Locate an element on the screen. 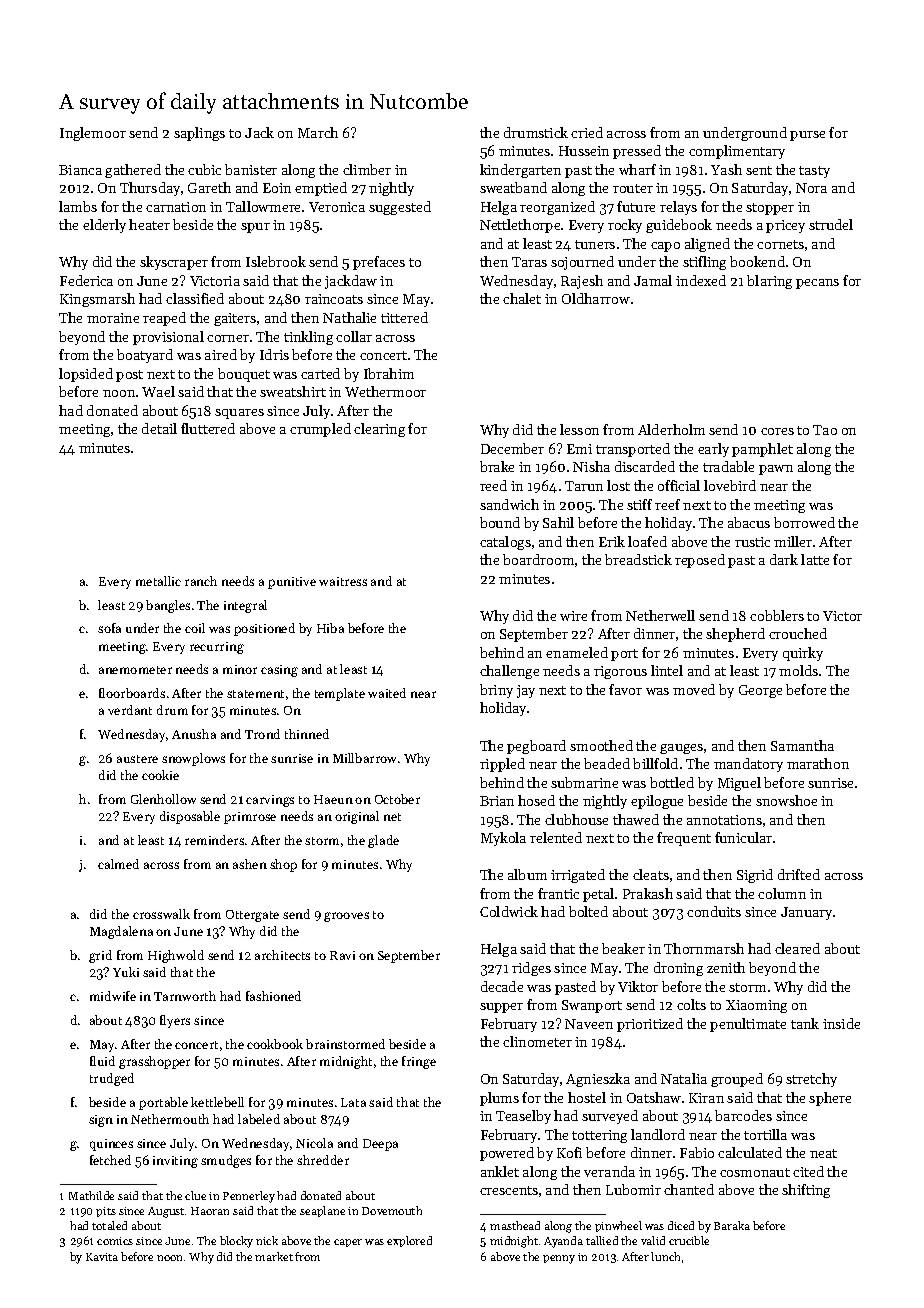  dark is located at coordinates (784, 559).
